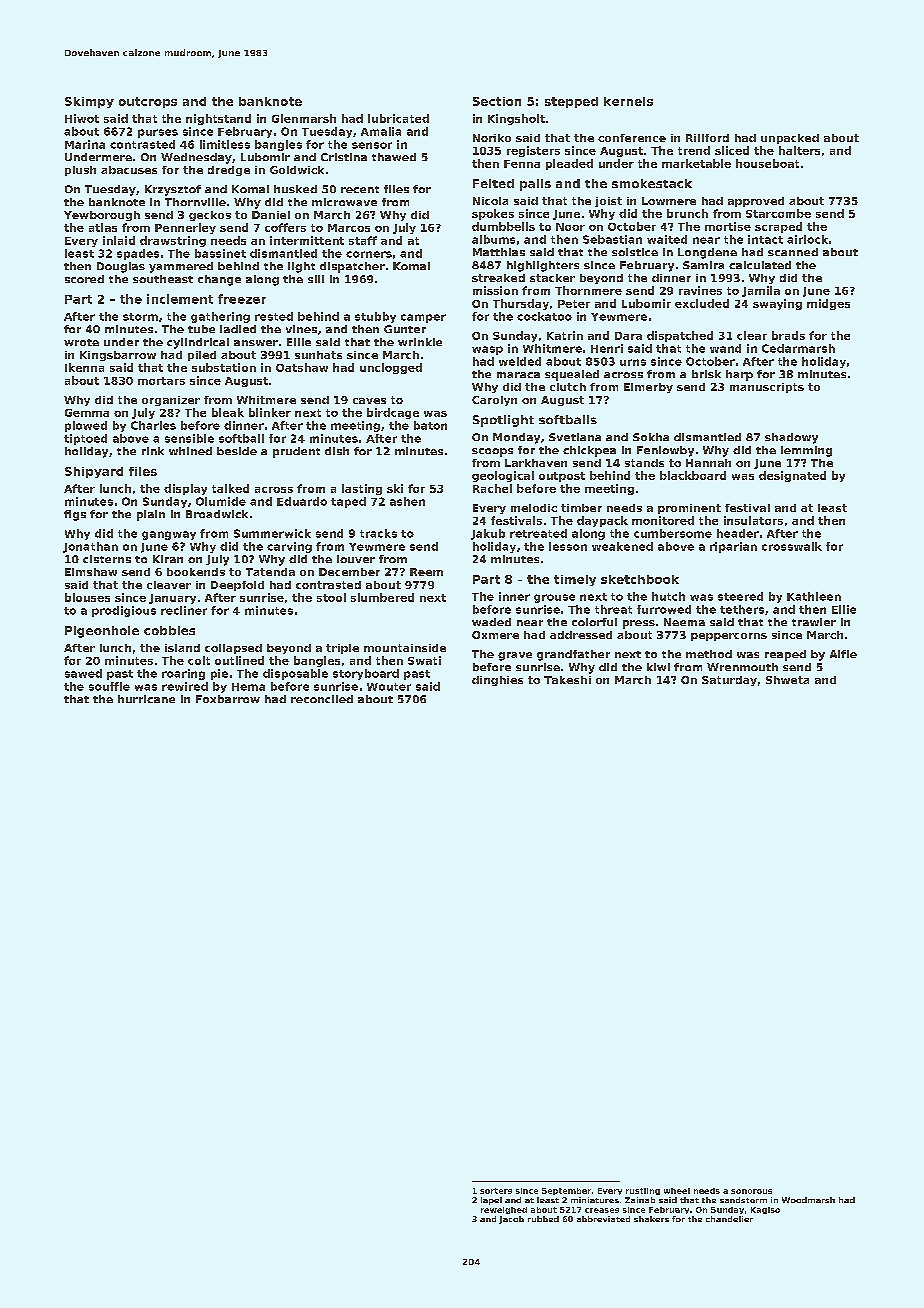 The height and width of the image is (1308, 924). Describe the element at coordinates (687, 213) in the image. I see `brunch` at that location.
